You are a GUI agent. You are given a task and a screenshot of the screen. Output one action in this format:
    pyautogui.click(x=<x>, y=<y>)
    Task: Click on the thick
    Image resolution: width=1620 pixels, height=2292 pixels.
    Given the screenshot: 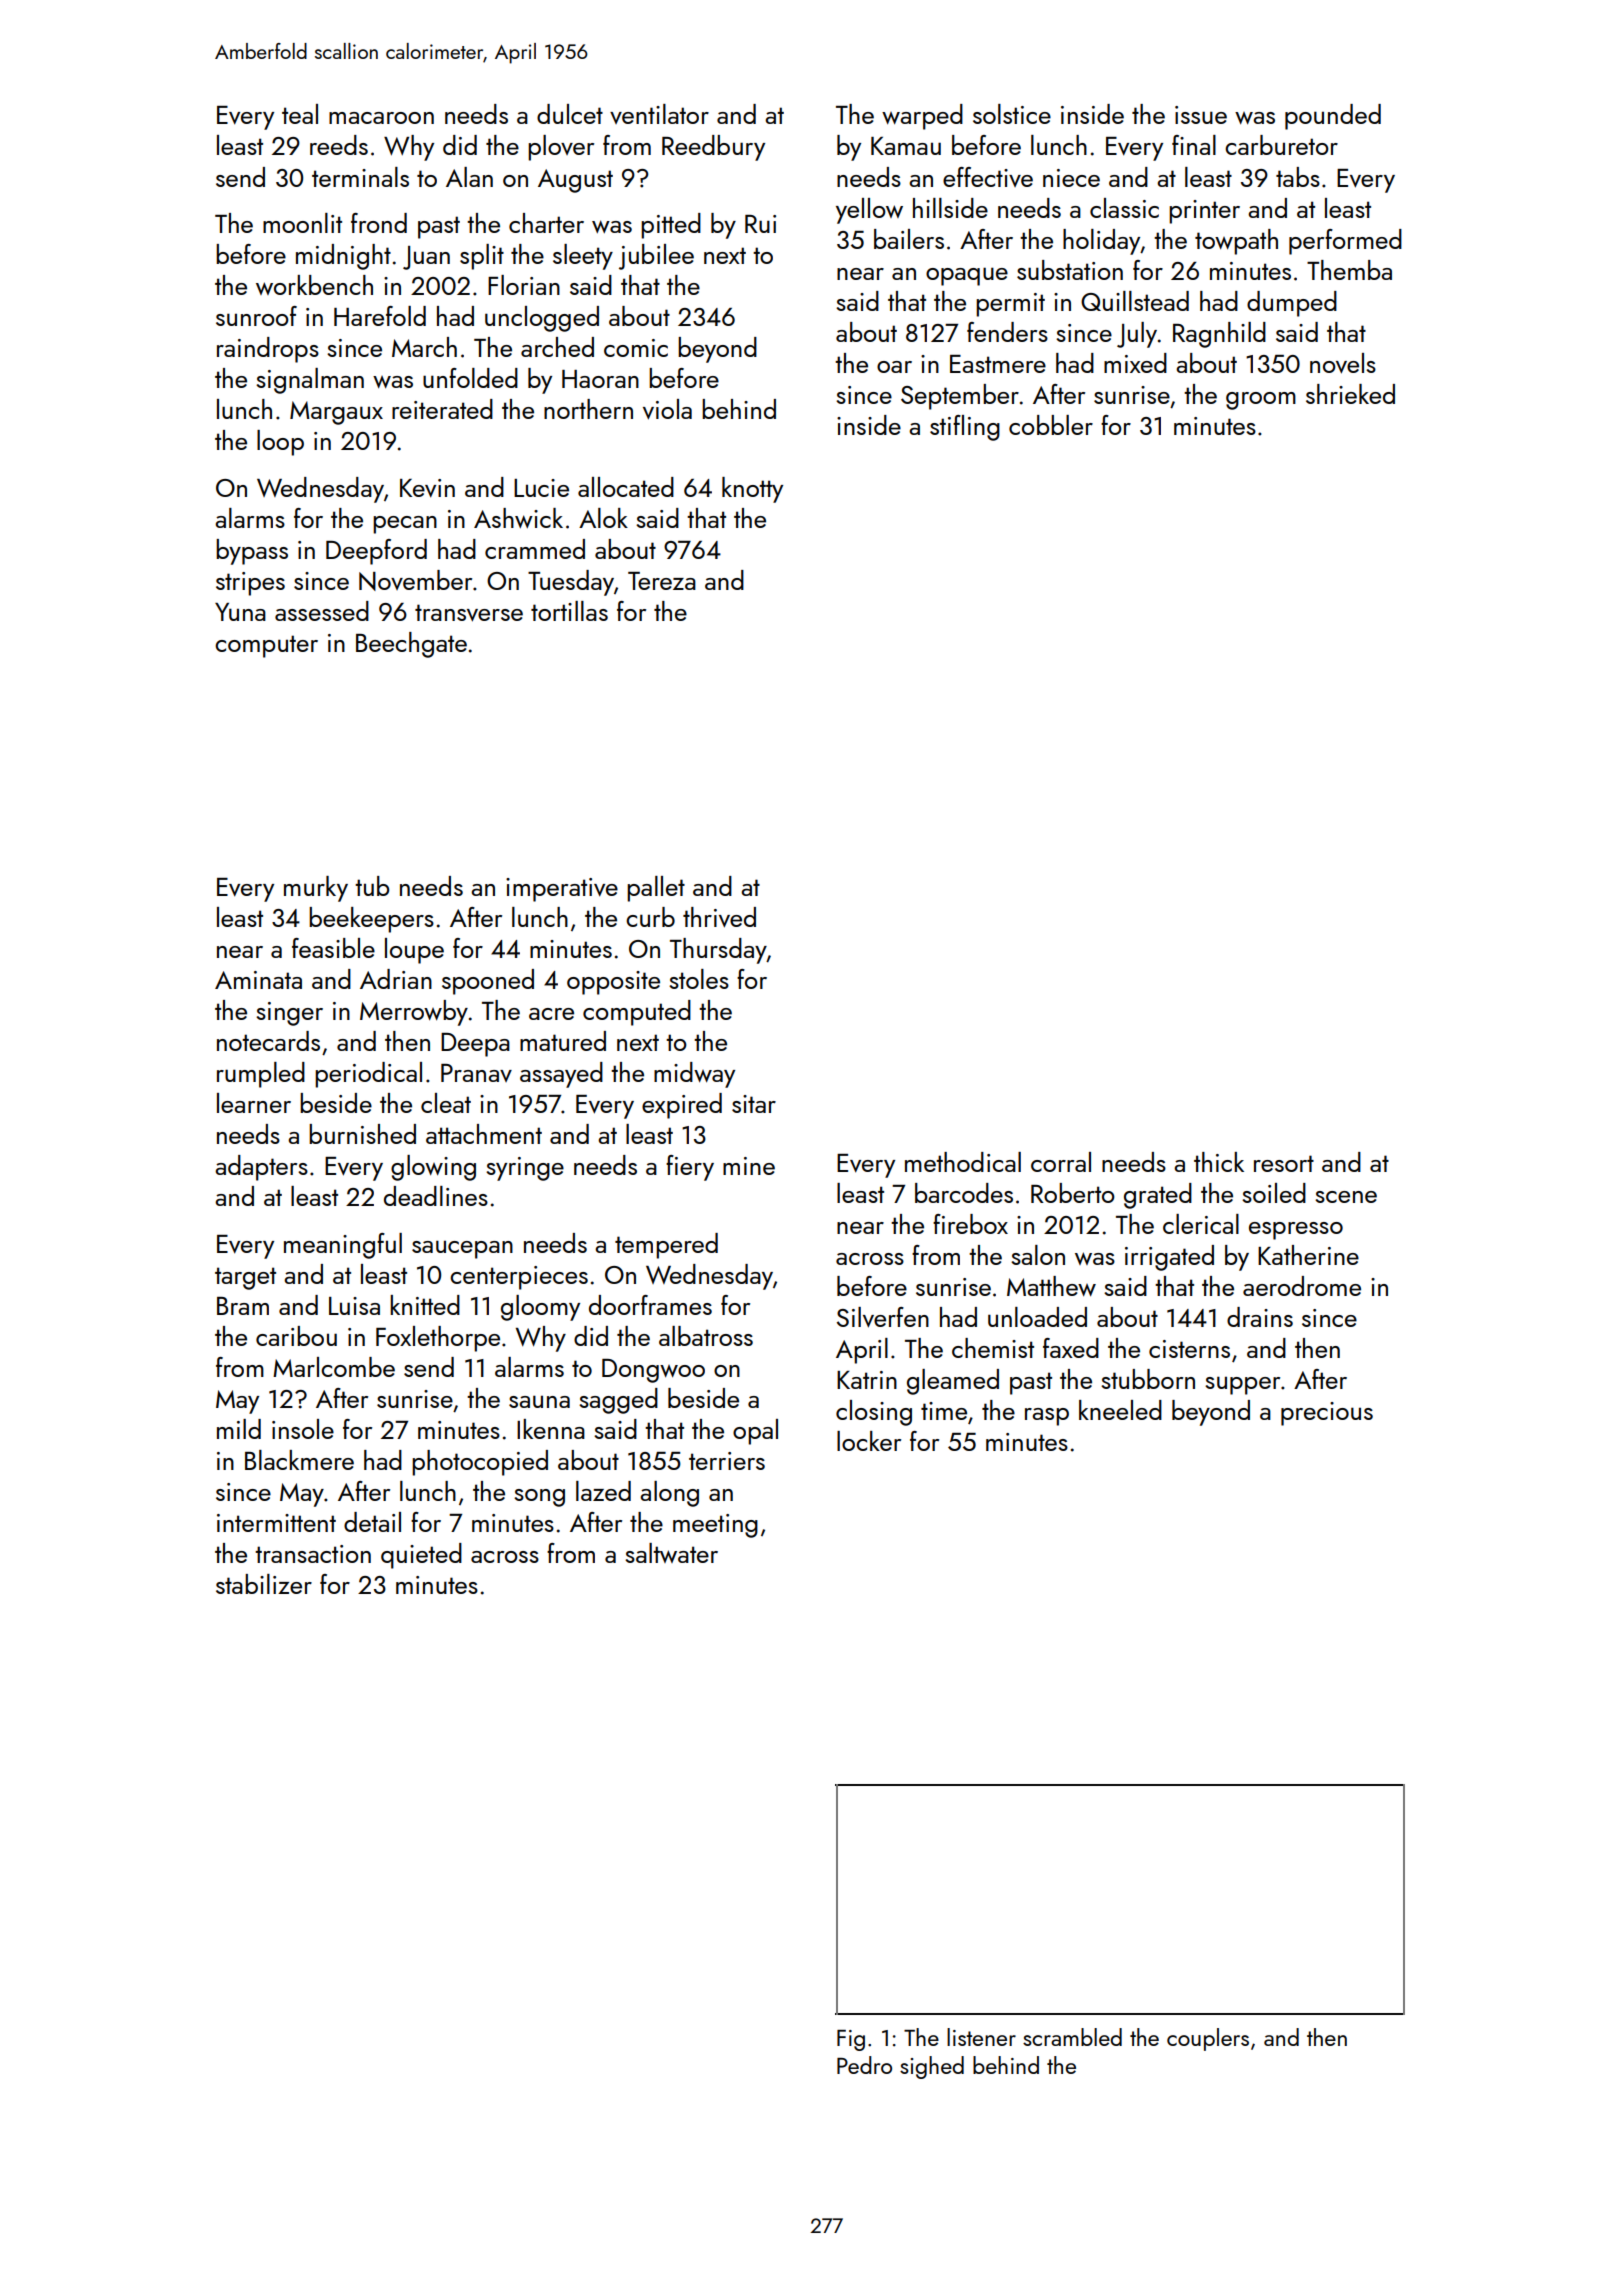 What is the action you would take?
    pyautogui.click(x=1219, y=1162)
